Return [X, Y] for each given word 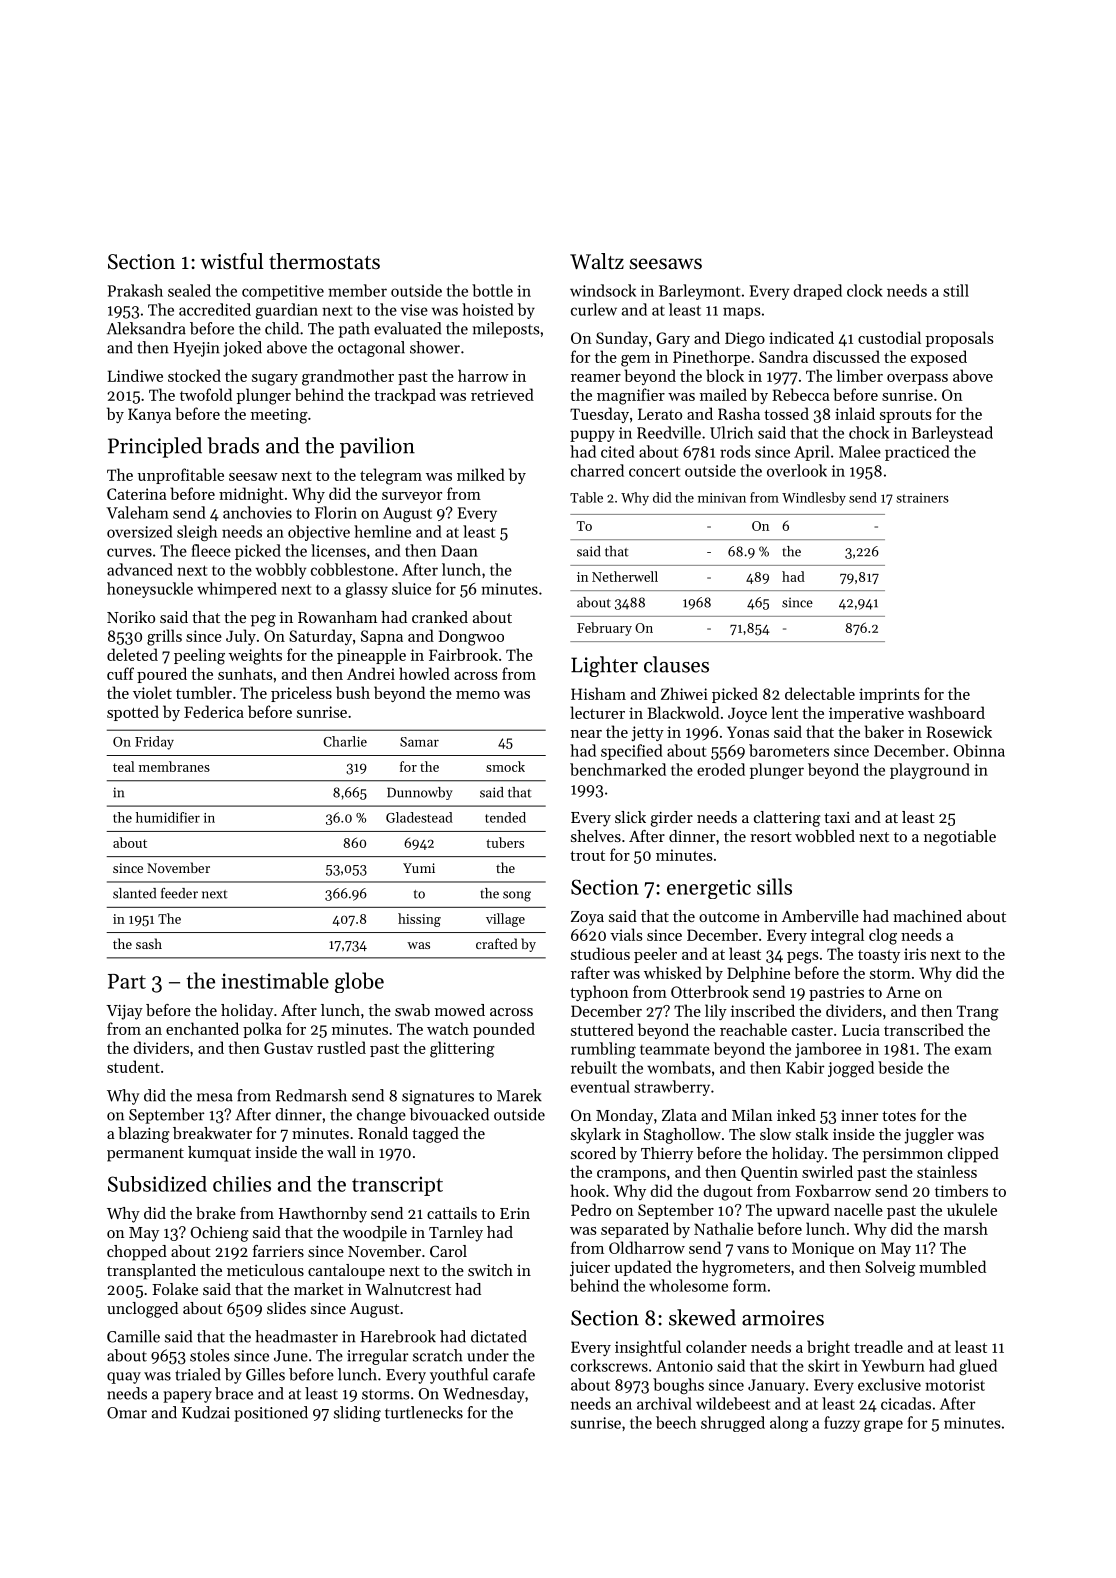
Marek [519, 1095]
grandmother [348, 377]
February [604, 629]
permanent [145, 1155]
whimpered [237, 590]
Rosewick [959, 731]
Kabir [805, 1067]
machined [927, 916]
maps [742, 313]
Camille [133, 1336]
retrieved [502, 394]
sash [149, 943]
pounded [504, 1030]
